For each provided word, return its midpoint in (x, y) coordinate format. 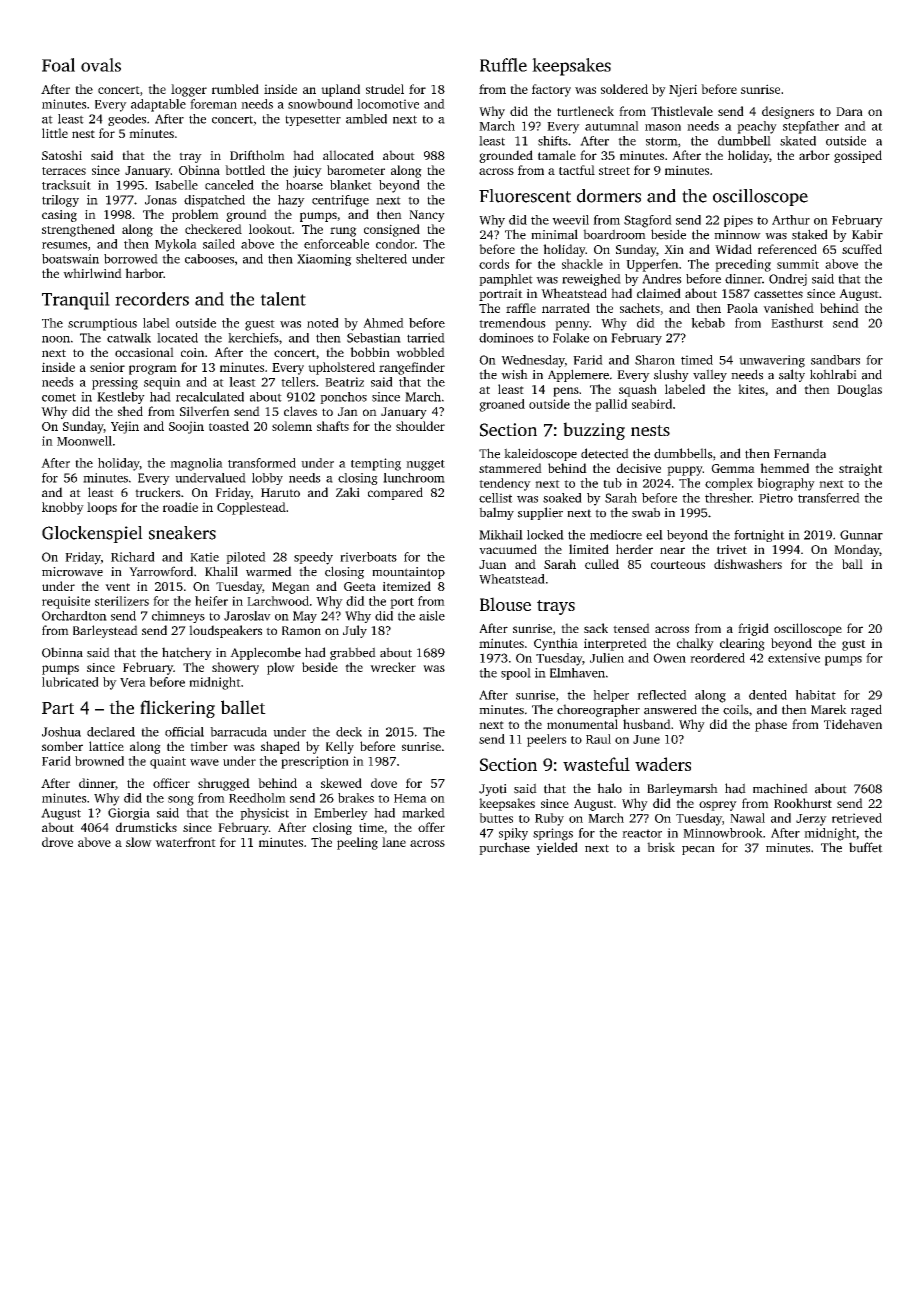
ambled (366, 119)
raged (866, 710)
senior (107, 367)
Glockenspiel (92, 534)
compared (395, 493)
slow (139, 842)
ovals (101, 65)
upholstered (341, 368)
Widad (733, 249)
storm (662, 141)
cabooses (209, 259)
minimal (554, 234)
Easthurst (797, 323)
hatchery (187, 653)
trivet (732, 549)
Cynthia (556, 644)
